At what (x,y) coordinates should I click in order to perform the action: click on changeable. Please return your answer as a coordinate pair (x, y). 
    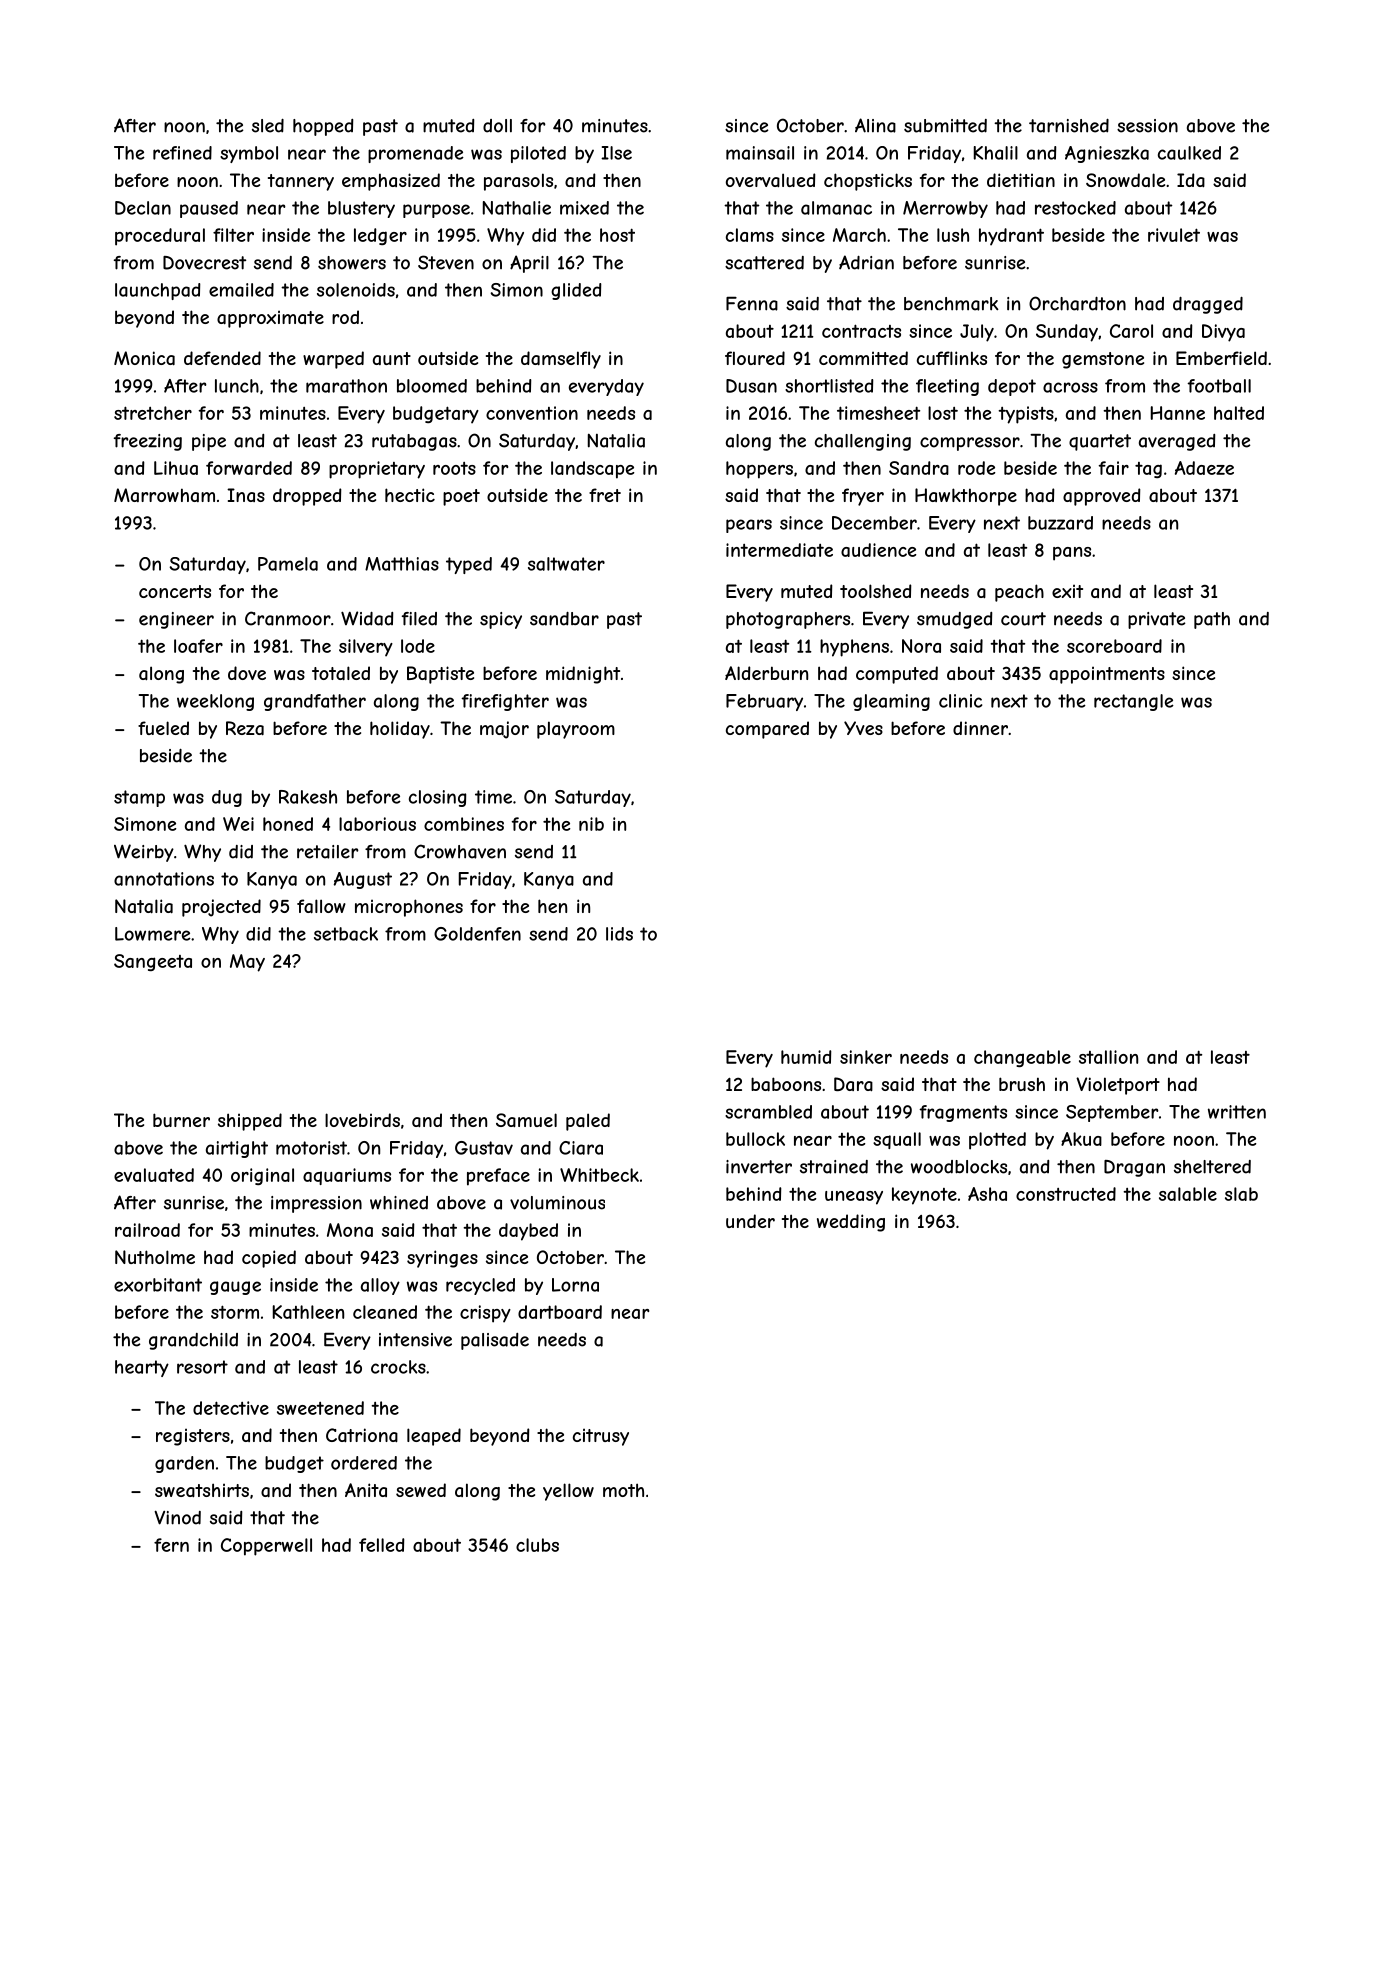
    Looking at the image, I should click on (1022, 1058).
